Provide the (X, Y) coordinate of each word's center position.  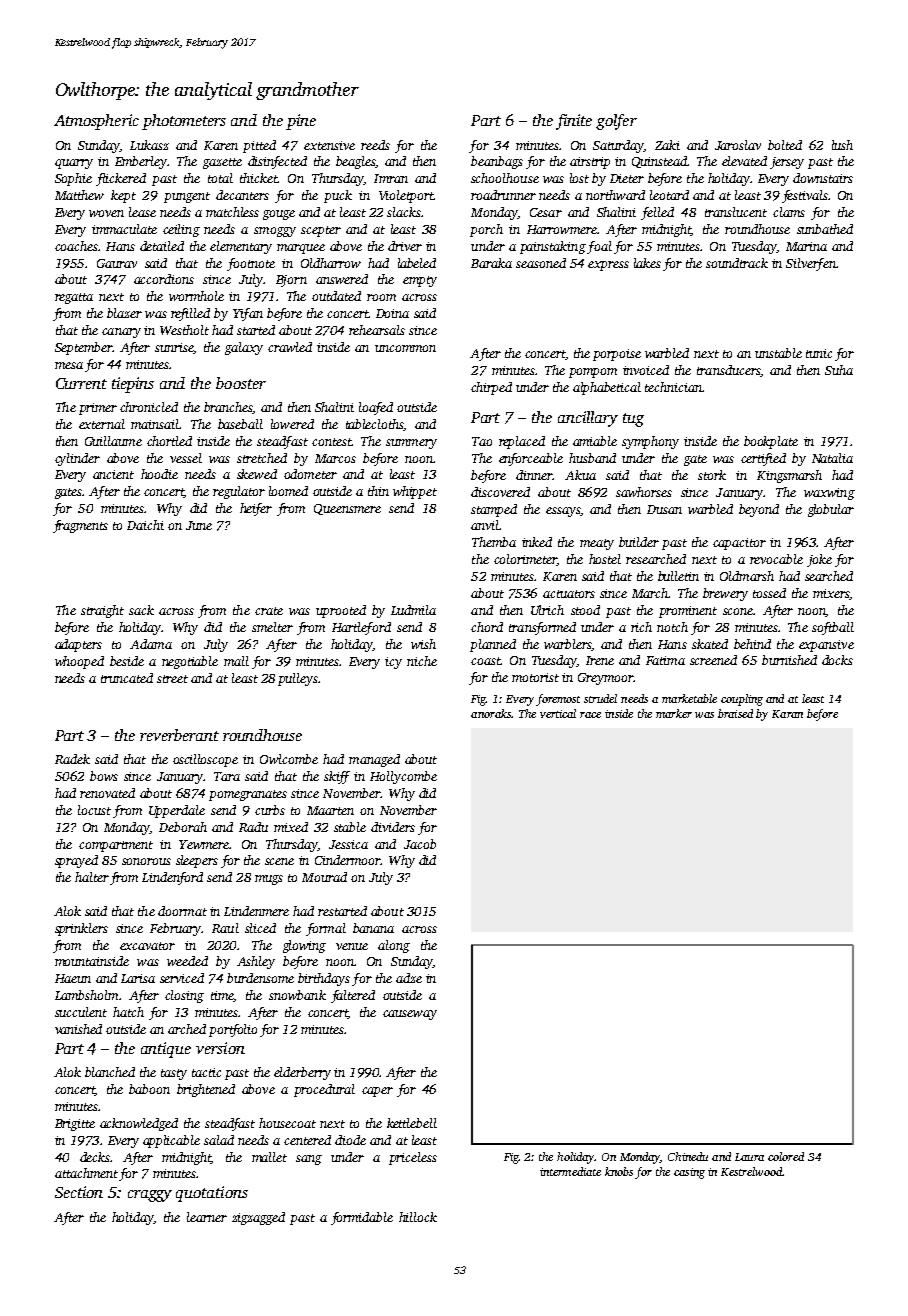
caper (377, 1092)
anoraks (491, 713)
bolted (785, 145)
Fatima (665, 660)
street (172, 679)
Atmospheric (96, 122)
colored (786, 1156)
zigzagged (258, 1218)
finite (574, 122)
